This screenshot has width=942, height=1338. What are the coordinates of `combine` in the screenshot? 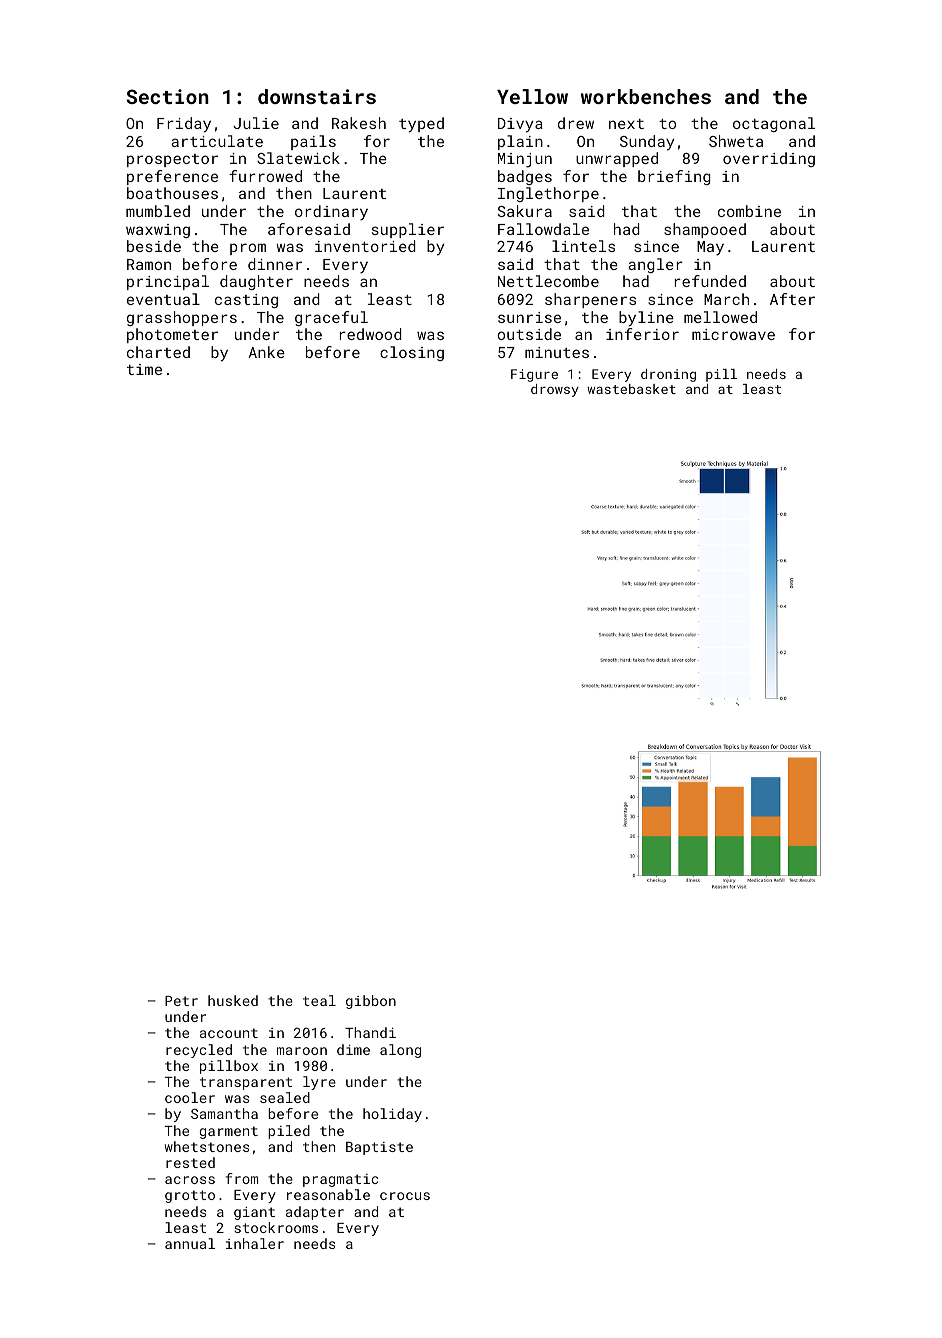 It's located at (749, 211).
